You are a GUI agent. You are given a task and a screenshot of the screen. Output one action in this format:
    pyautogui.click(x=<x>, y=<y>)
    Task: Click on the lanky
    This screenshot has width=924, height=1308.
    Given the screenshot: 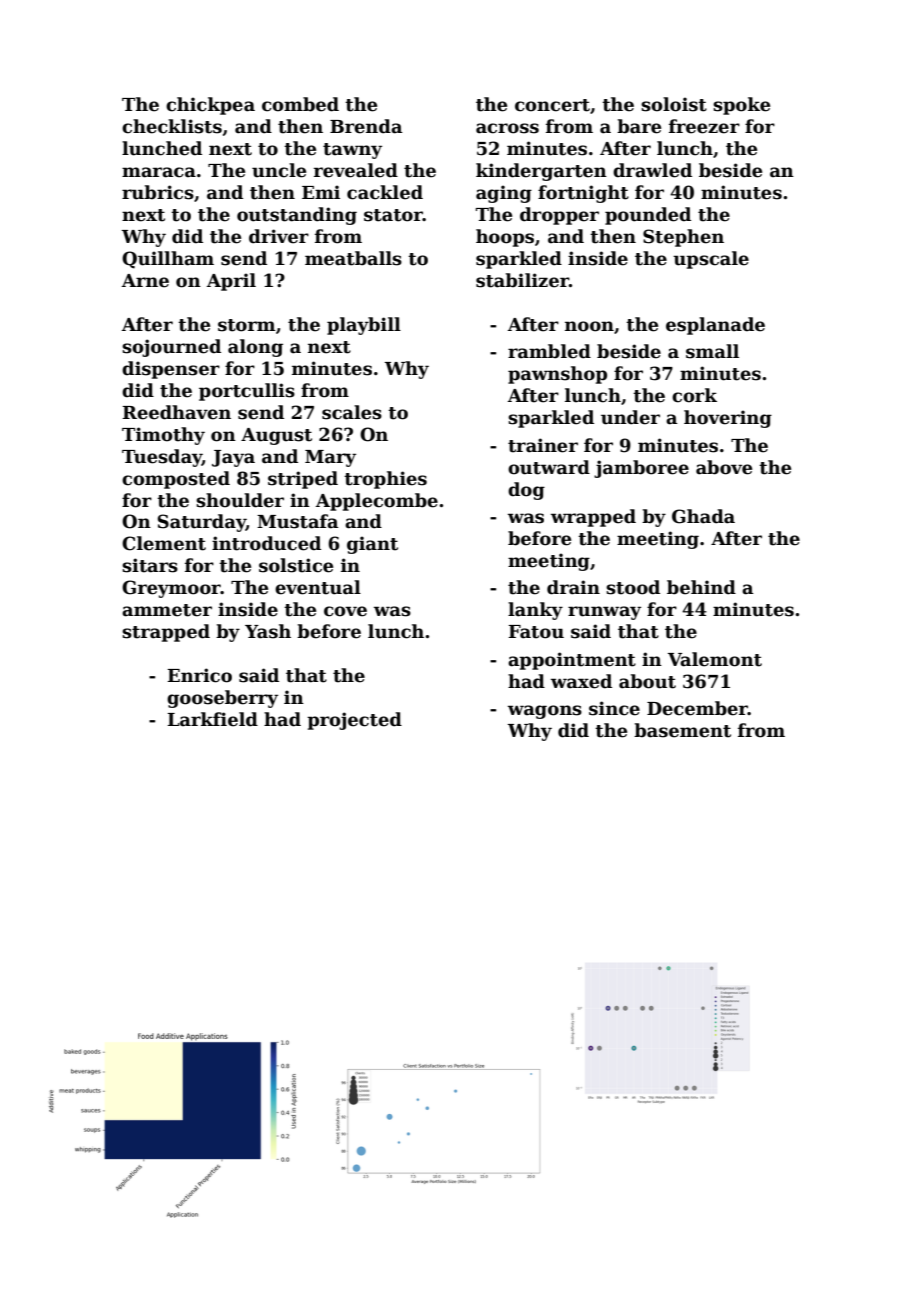 What is the action you would take?
    pyautogui.click(x=535, y=611)
